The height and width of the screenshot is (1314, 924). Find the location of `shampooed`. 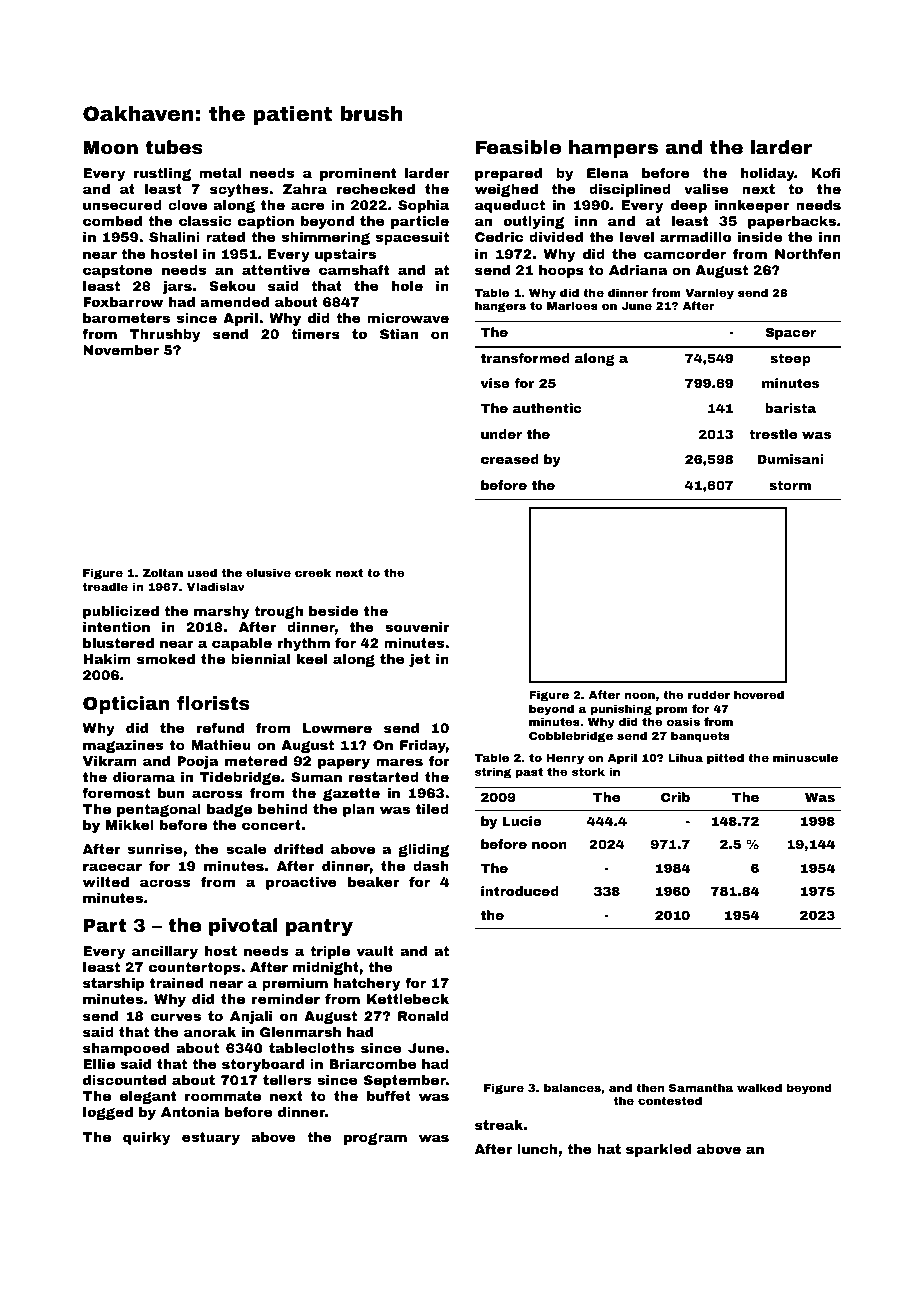

shampooed is located at coordinates (126, 1049).
